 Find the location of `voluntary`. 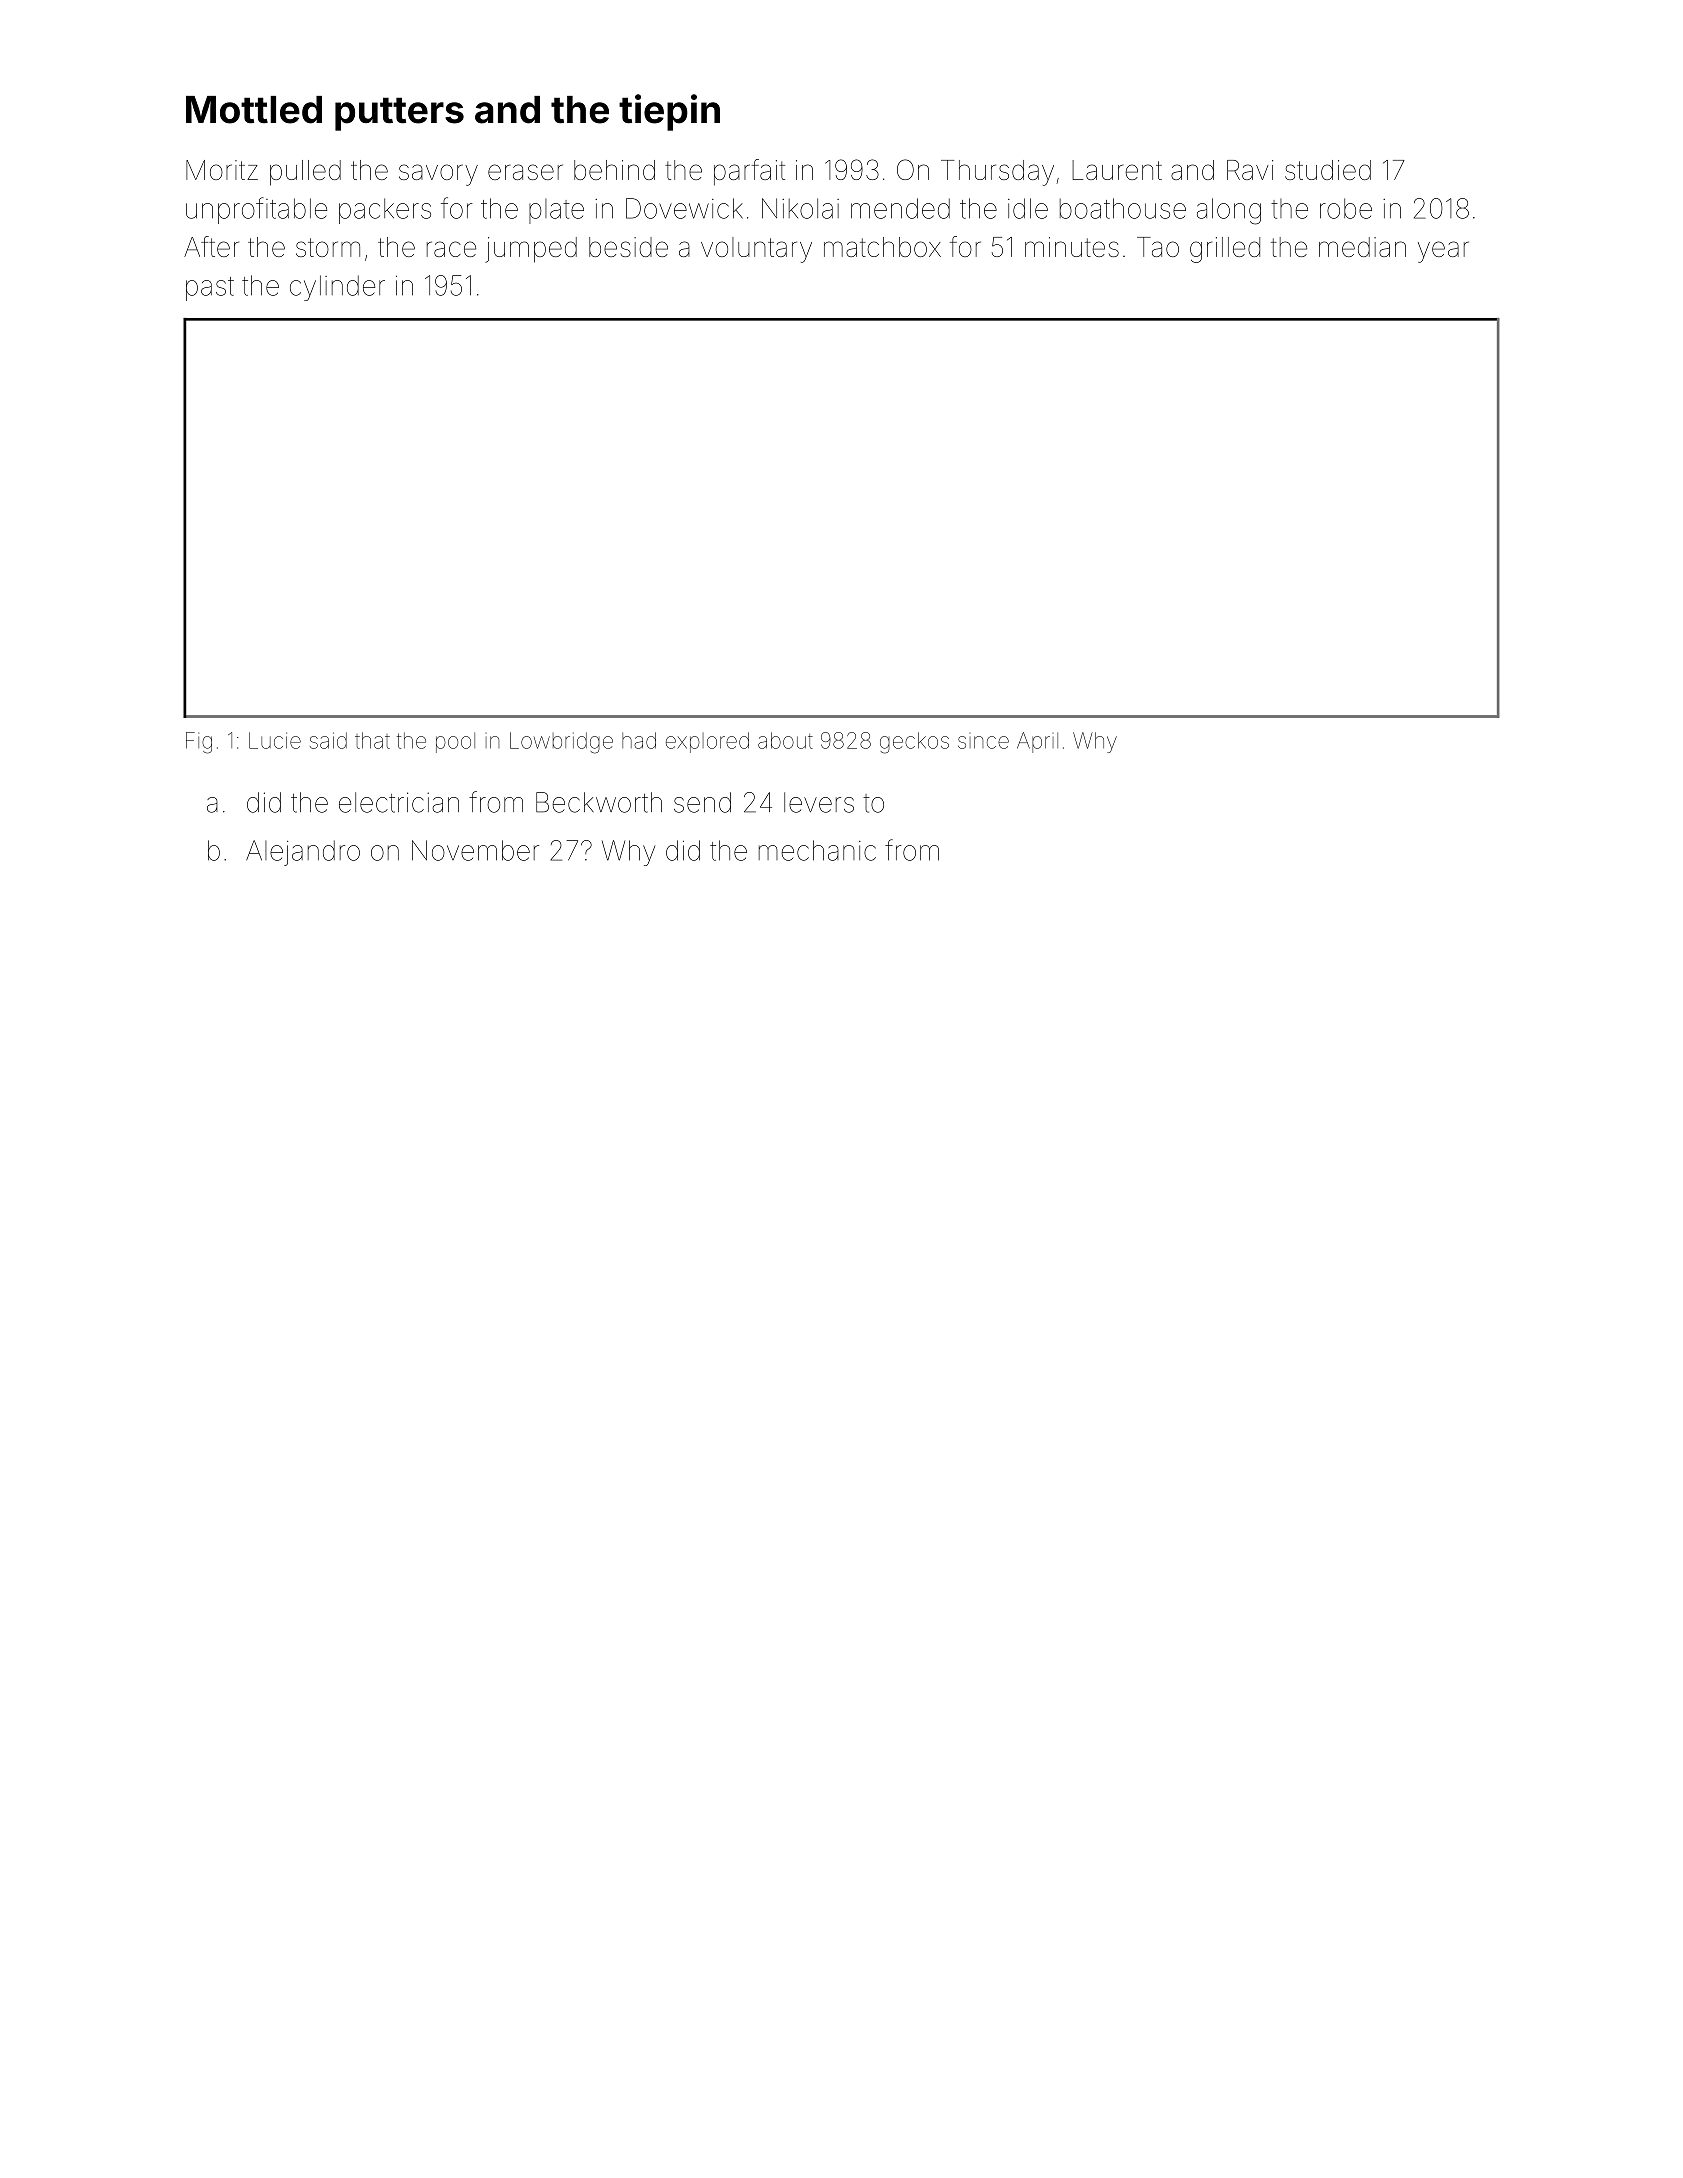

voluntary is located at coordinates (756, 250).
